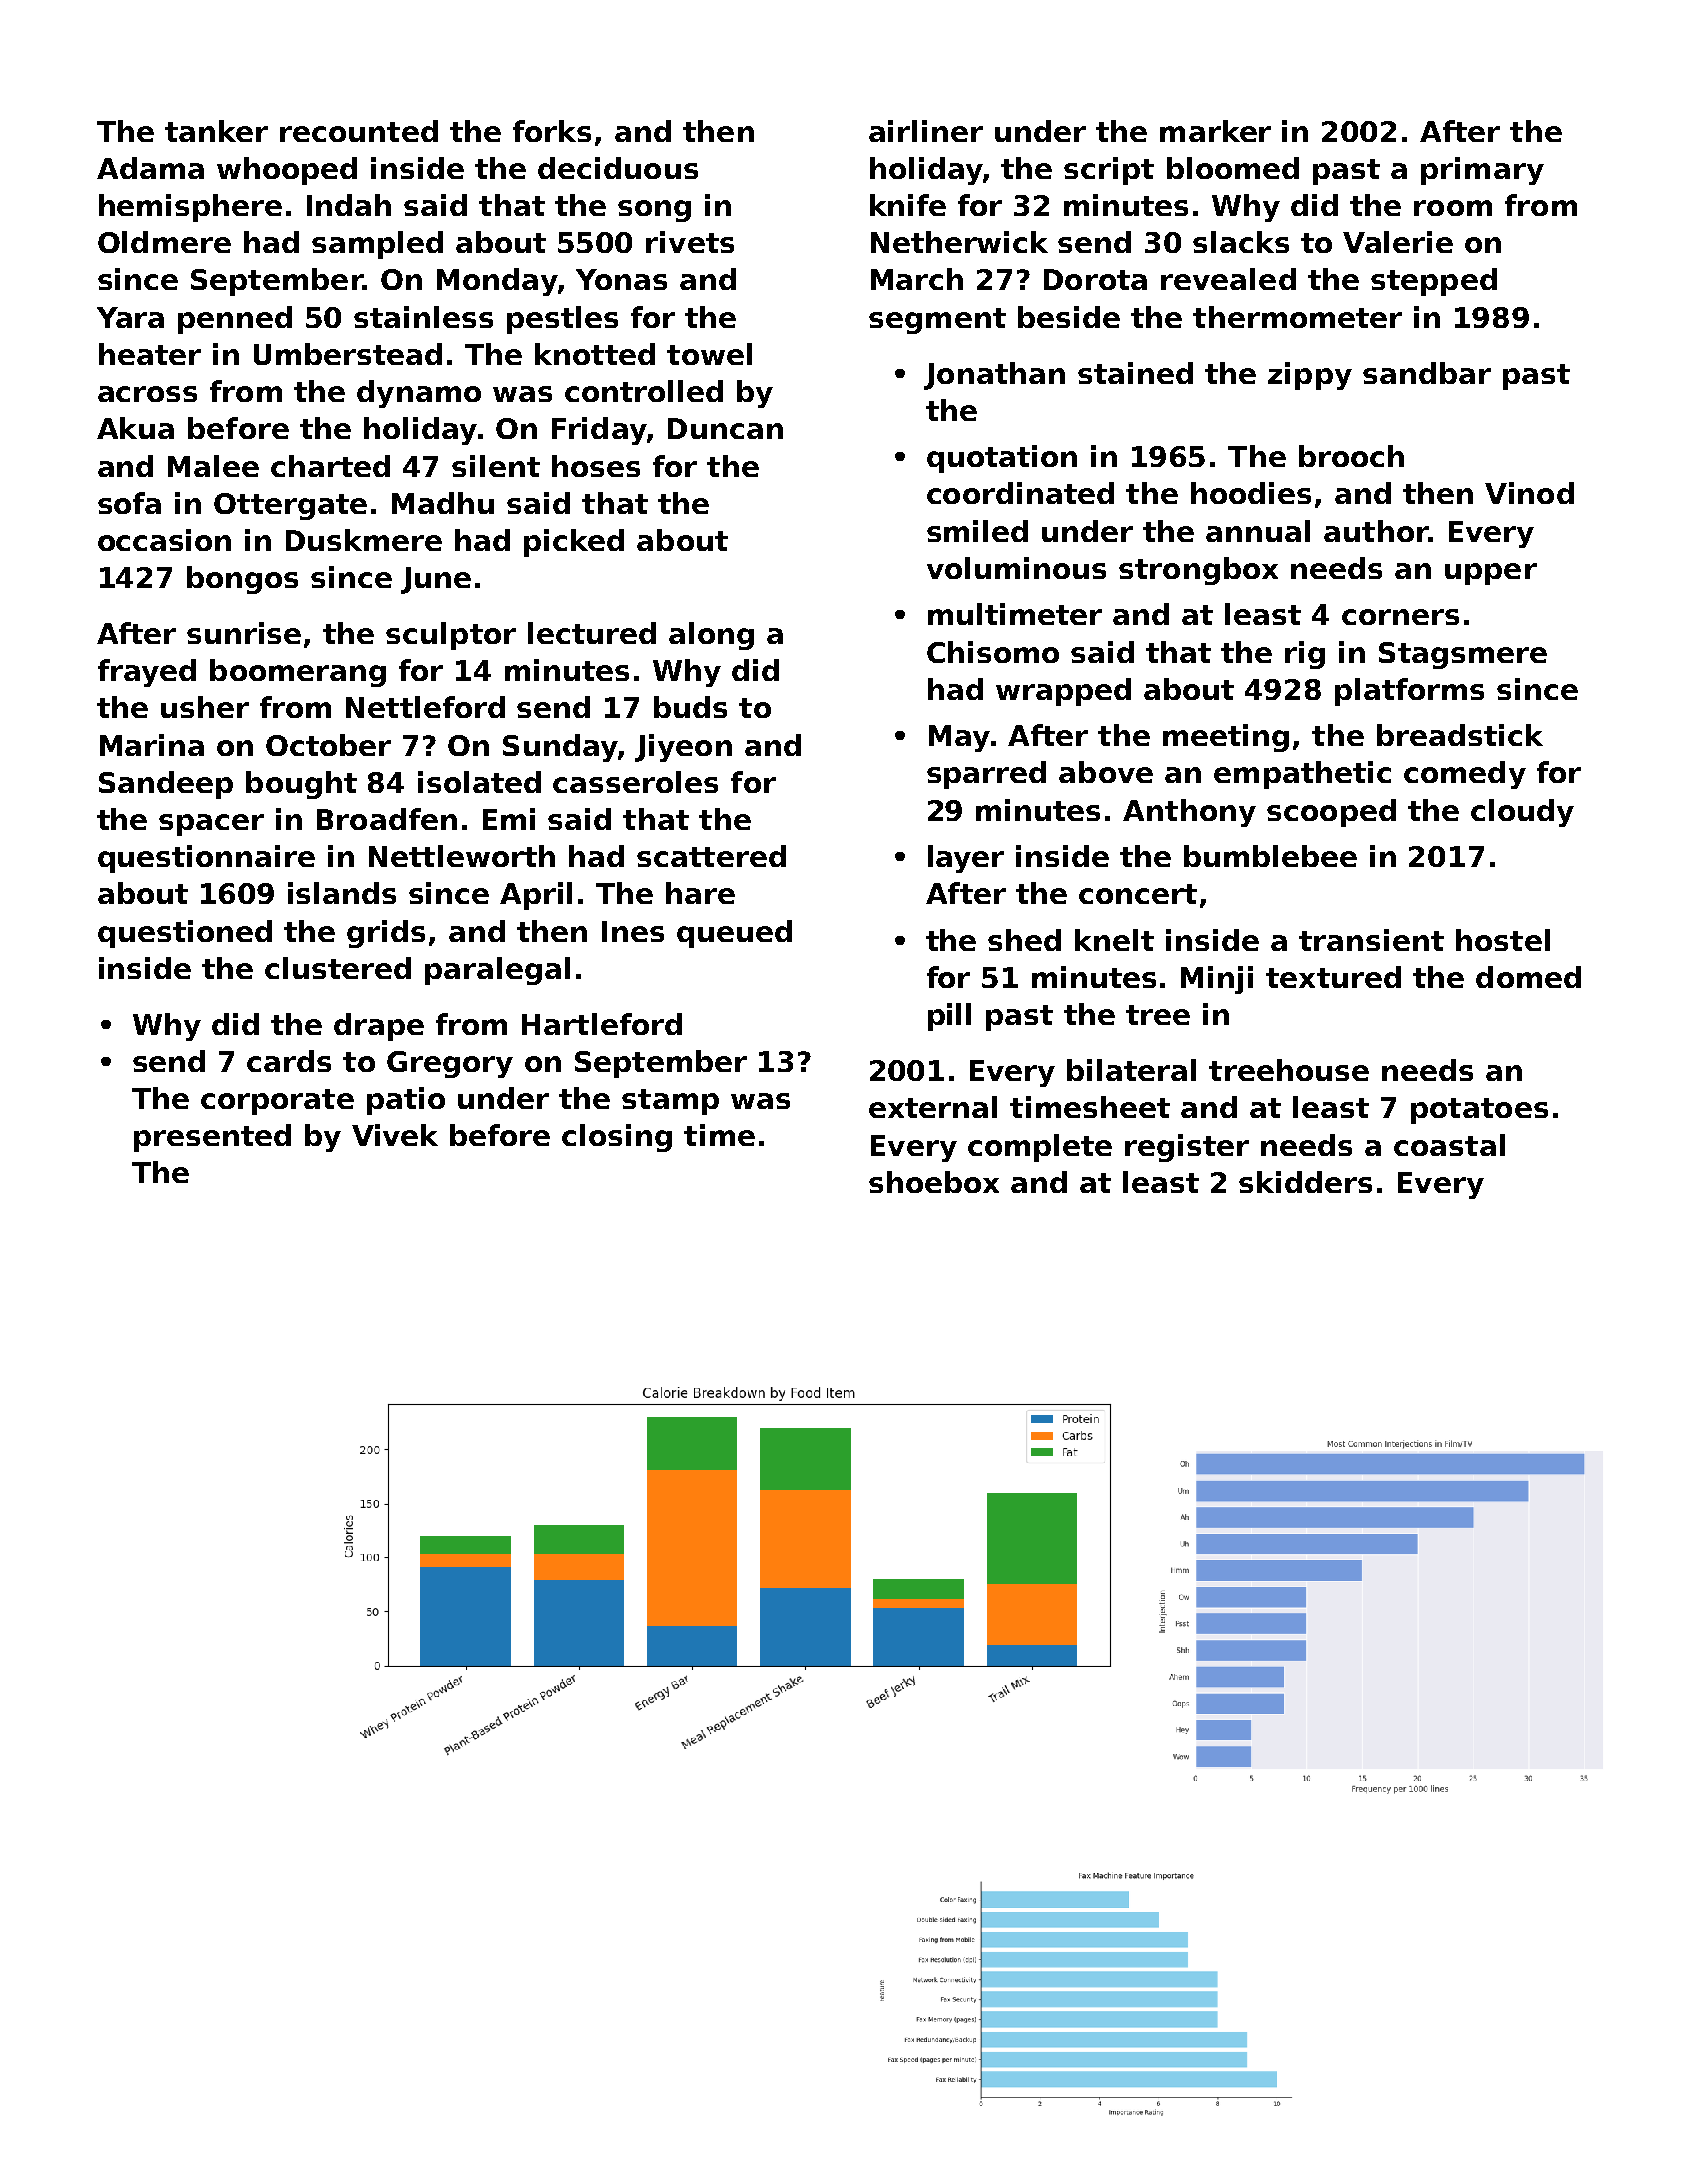 The width and height of the document is (1683, 2178). I want to click on stepped, so click(1434, 282).
